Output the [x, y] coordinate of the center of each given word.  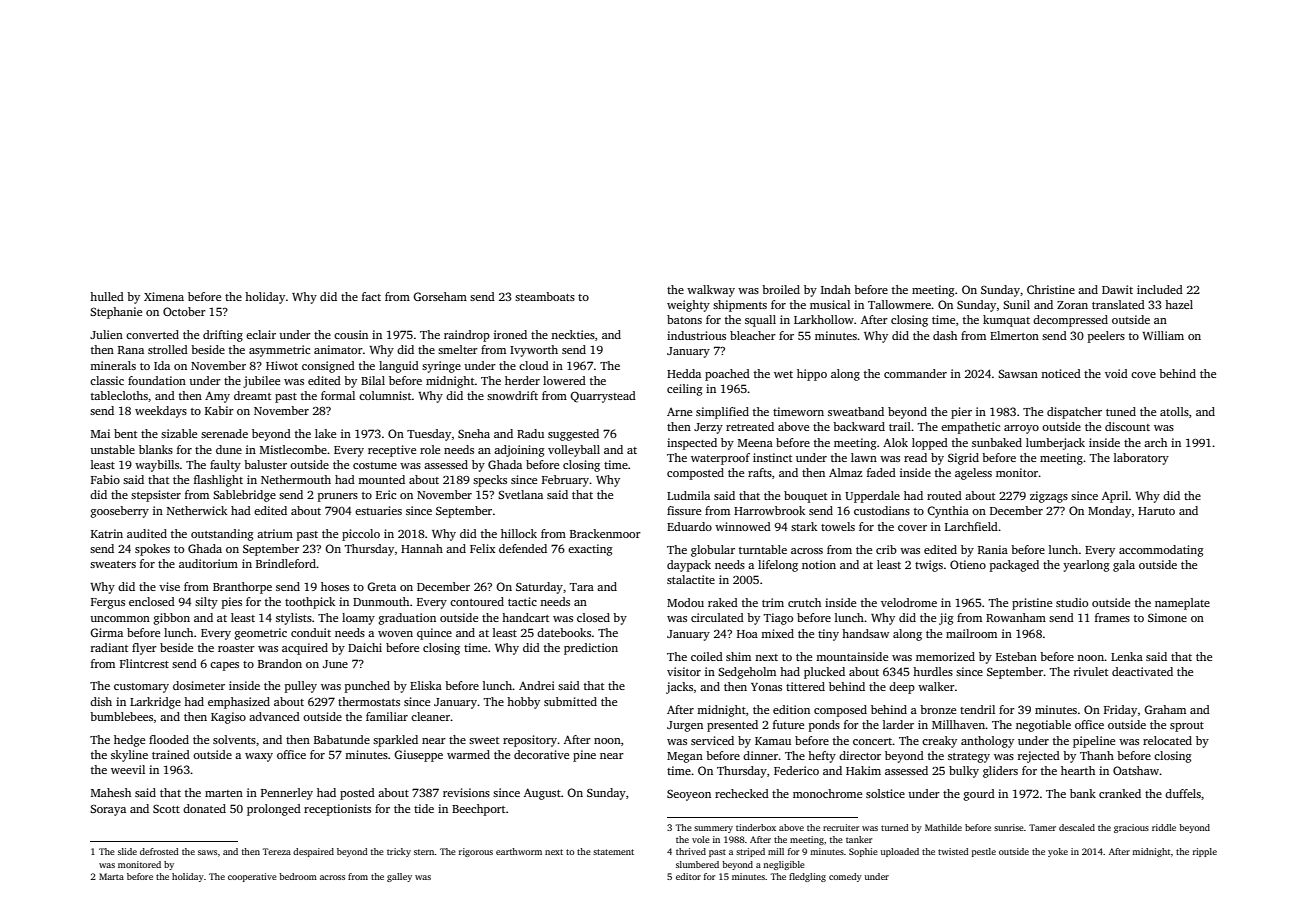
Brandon [280, 663]
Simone [1167, 617]
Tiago [778, 619]
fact [371, 296]
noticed [1061, 373]
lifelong [778, 566]
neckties [573, 334]
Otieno [968, 564]
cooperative [252, 877]
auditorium [208, 563]
